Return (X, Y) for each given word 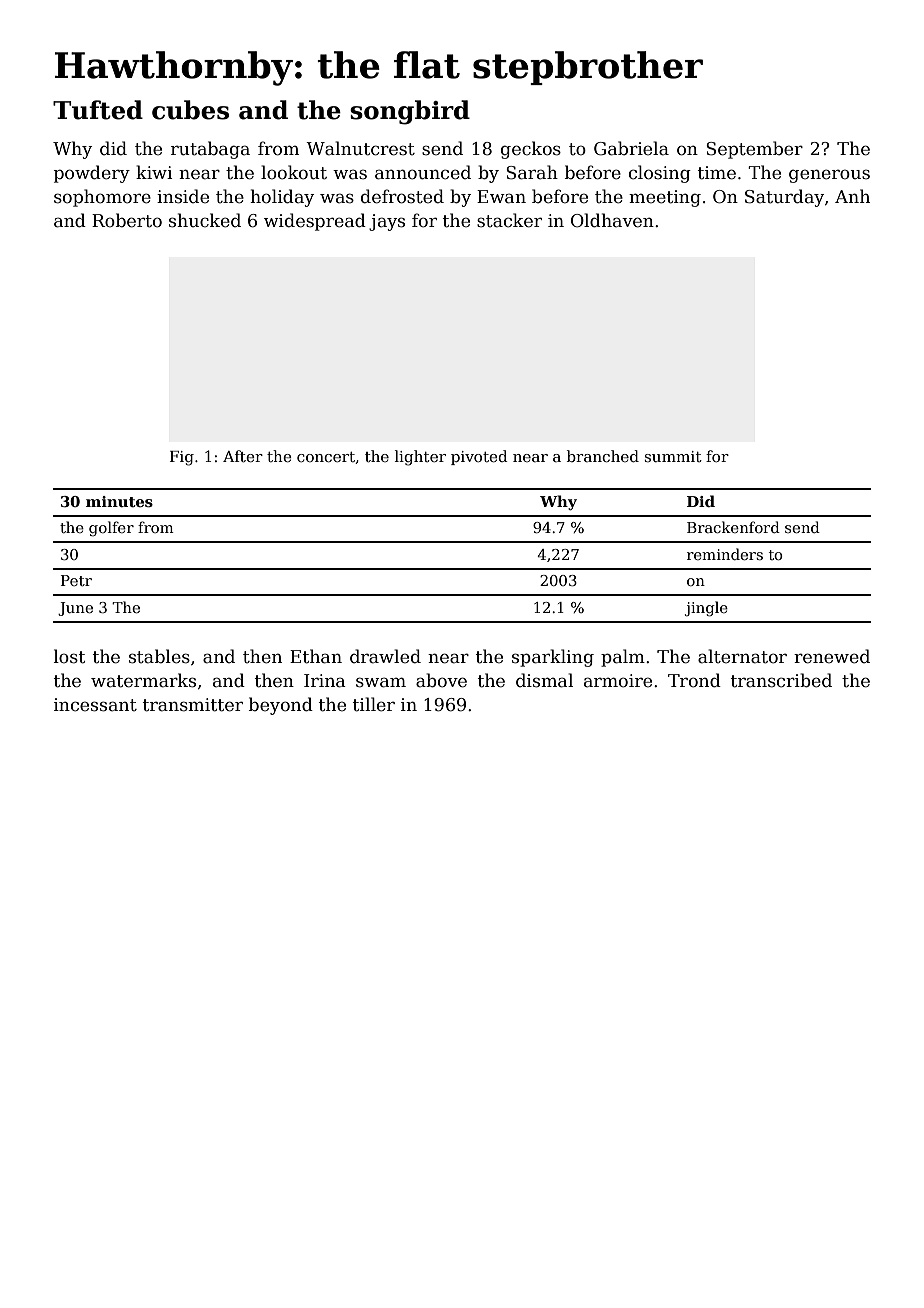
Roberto (127, 220)
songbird (410, 112)
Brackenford (733, 527)
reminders (725, 554)
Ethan (316, 656)
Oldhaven (612, 220)
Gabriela (631, 148)
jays (387, 222)
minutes (119, 502)
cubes (190, 110)
